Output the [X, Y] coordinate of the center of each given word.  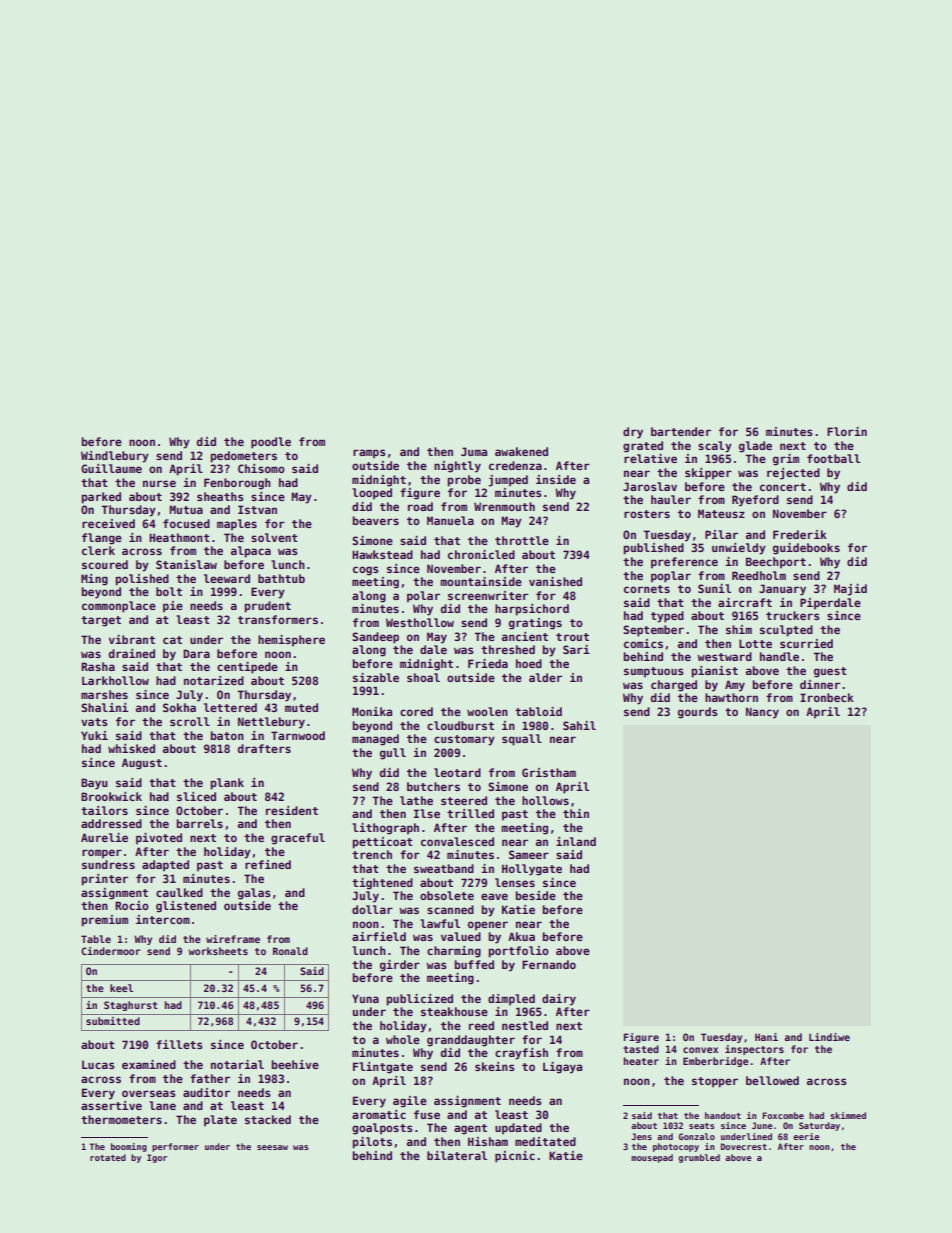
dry [633, 433]
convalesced [457, 841]
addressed [111, 823]
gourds [698, 713]
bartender [681, 431]
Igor [157, 1158]
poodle [271, 443]
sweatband [444, 868]
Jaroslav [650, 486]
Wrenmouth [504, 506]
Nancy [762, 713]
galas [254, 894]
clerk [98, 550]
